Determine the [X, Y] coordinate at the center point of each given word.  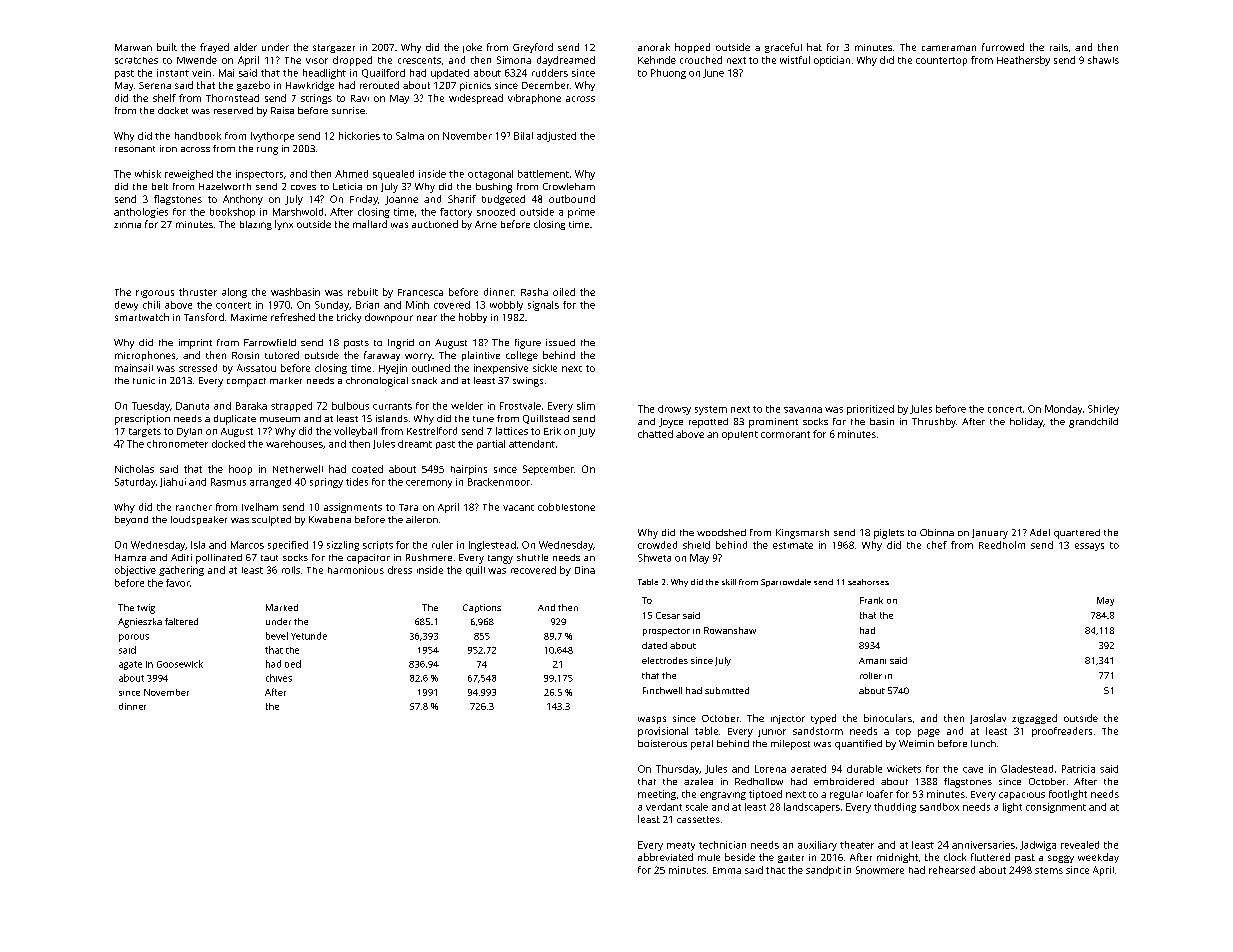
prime [581, 213]
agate [130, 665]
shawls [1103, 60]
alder [245, 47]
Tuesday [151, 407]
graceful [783, 48]
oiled [564, 292]
